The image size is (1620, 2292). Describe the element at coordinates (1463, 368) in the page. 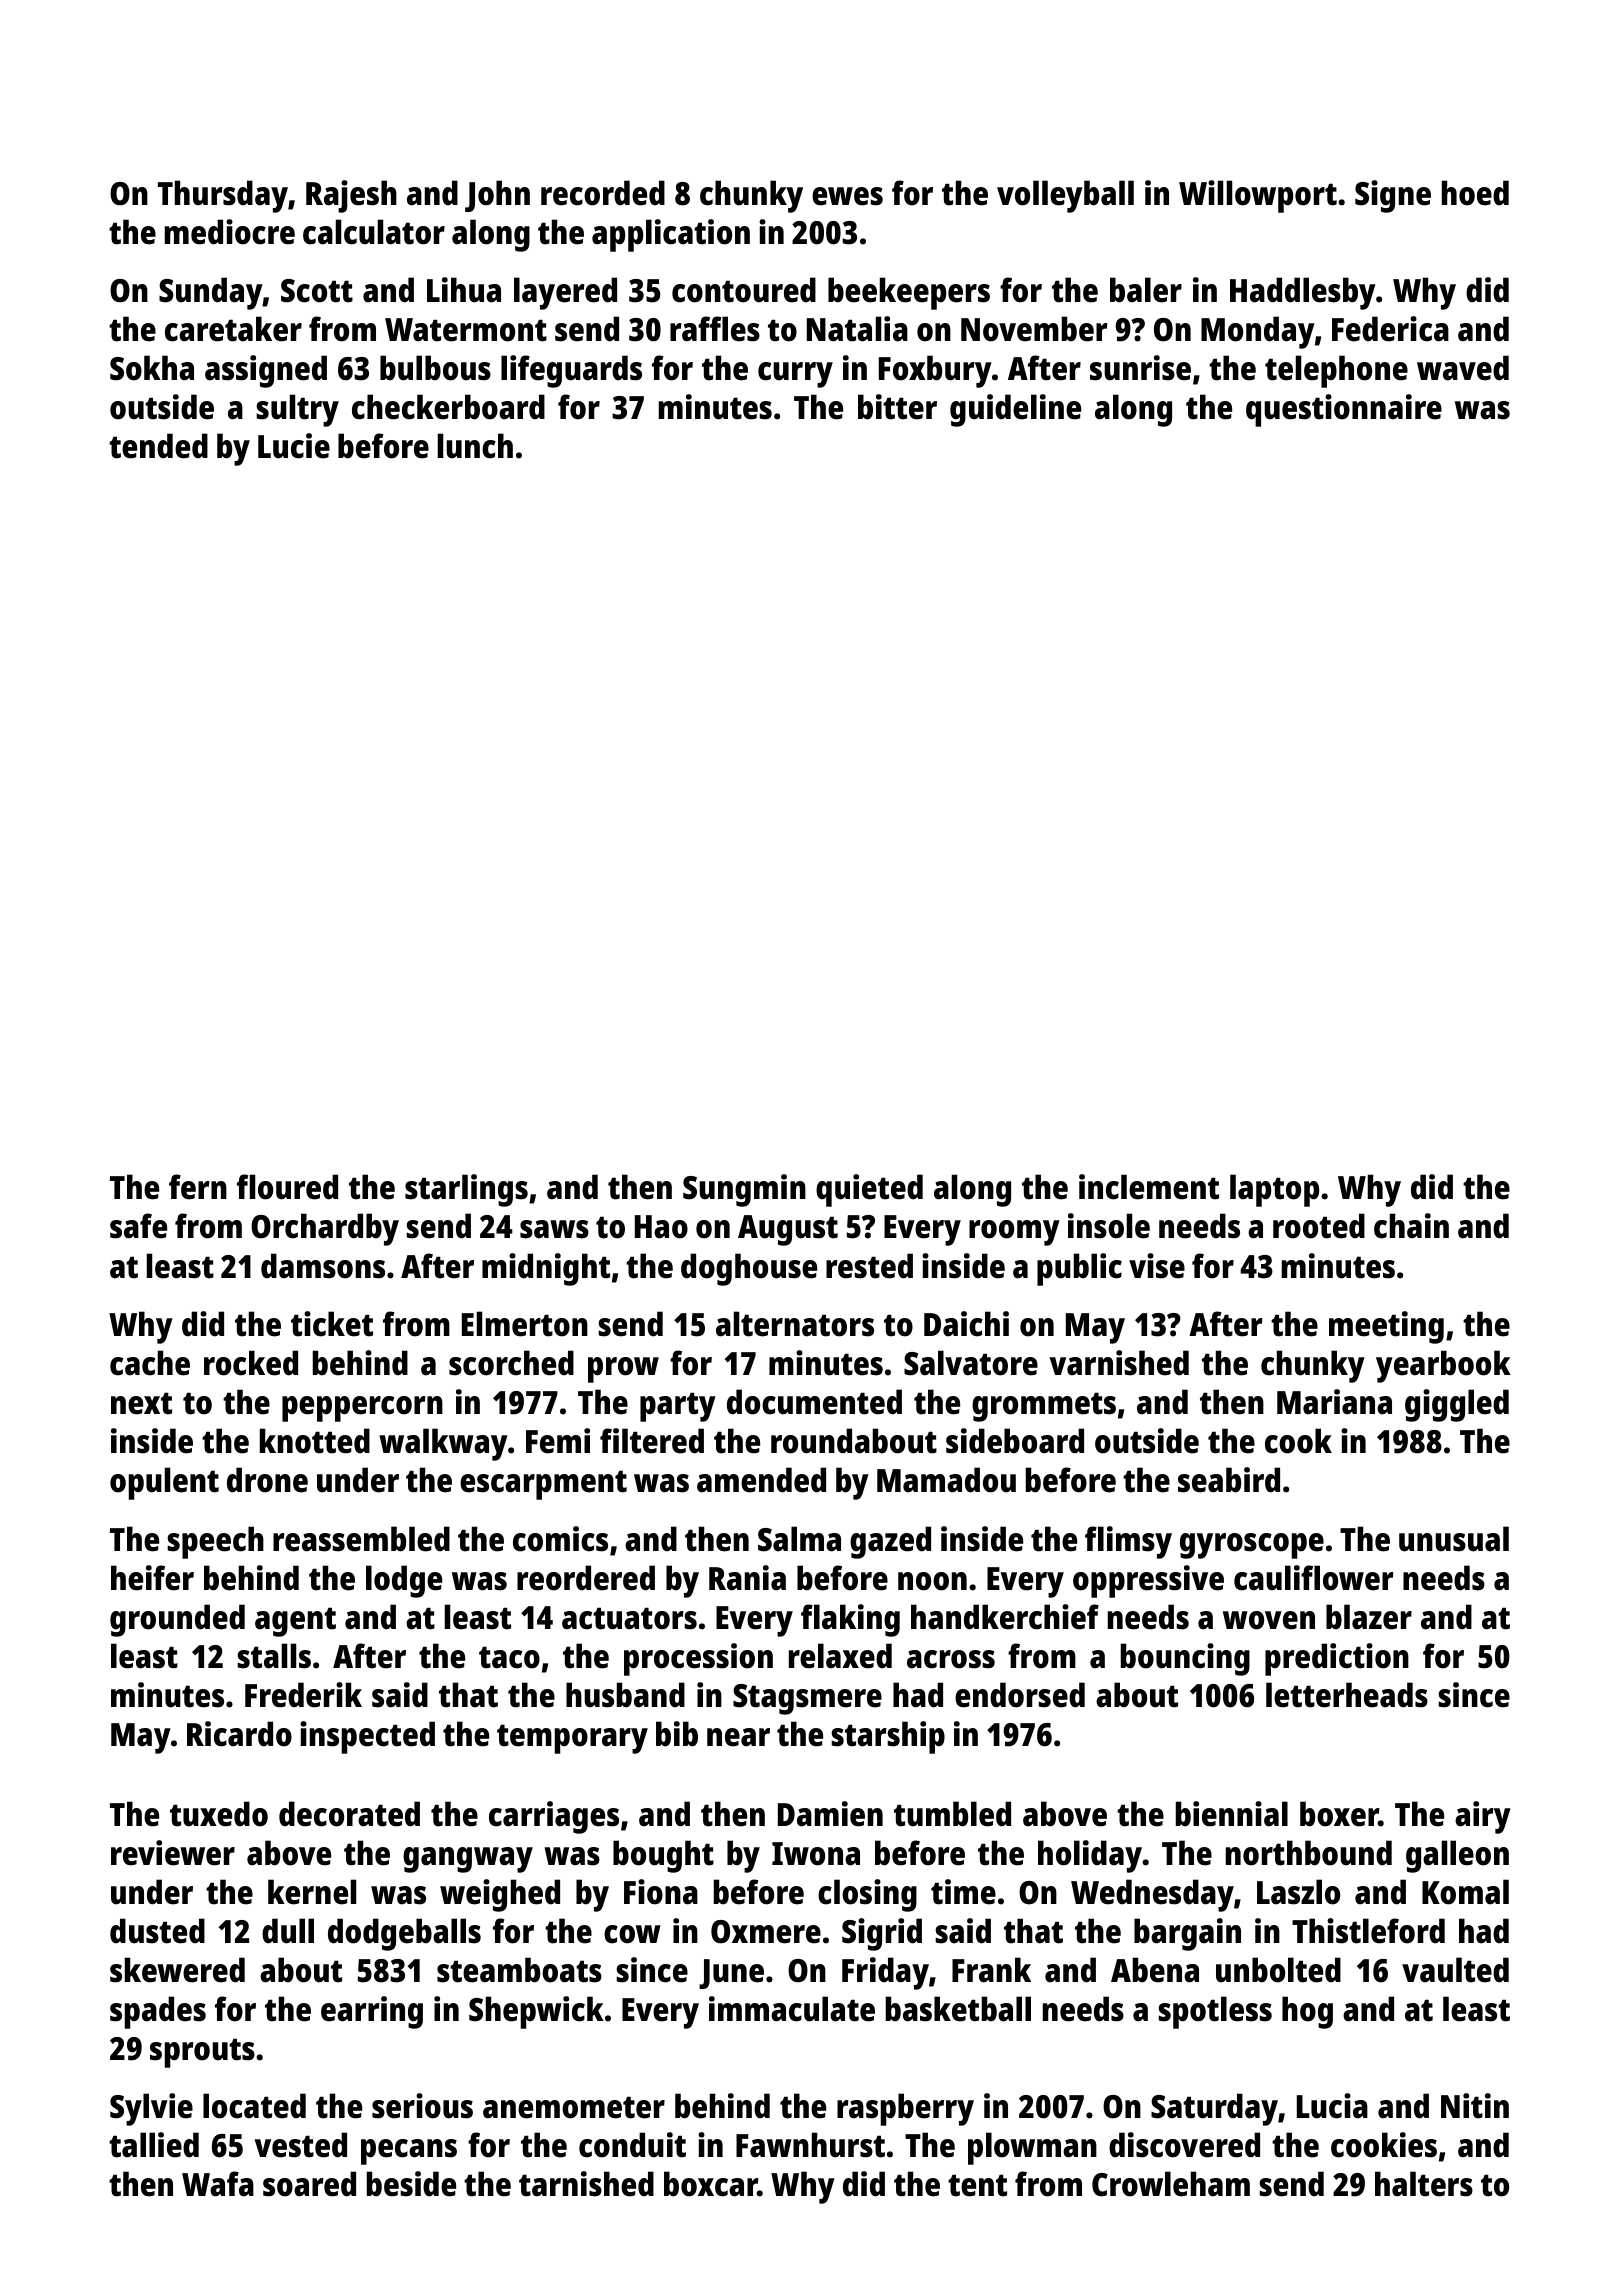

I see `waved` at that location.
